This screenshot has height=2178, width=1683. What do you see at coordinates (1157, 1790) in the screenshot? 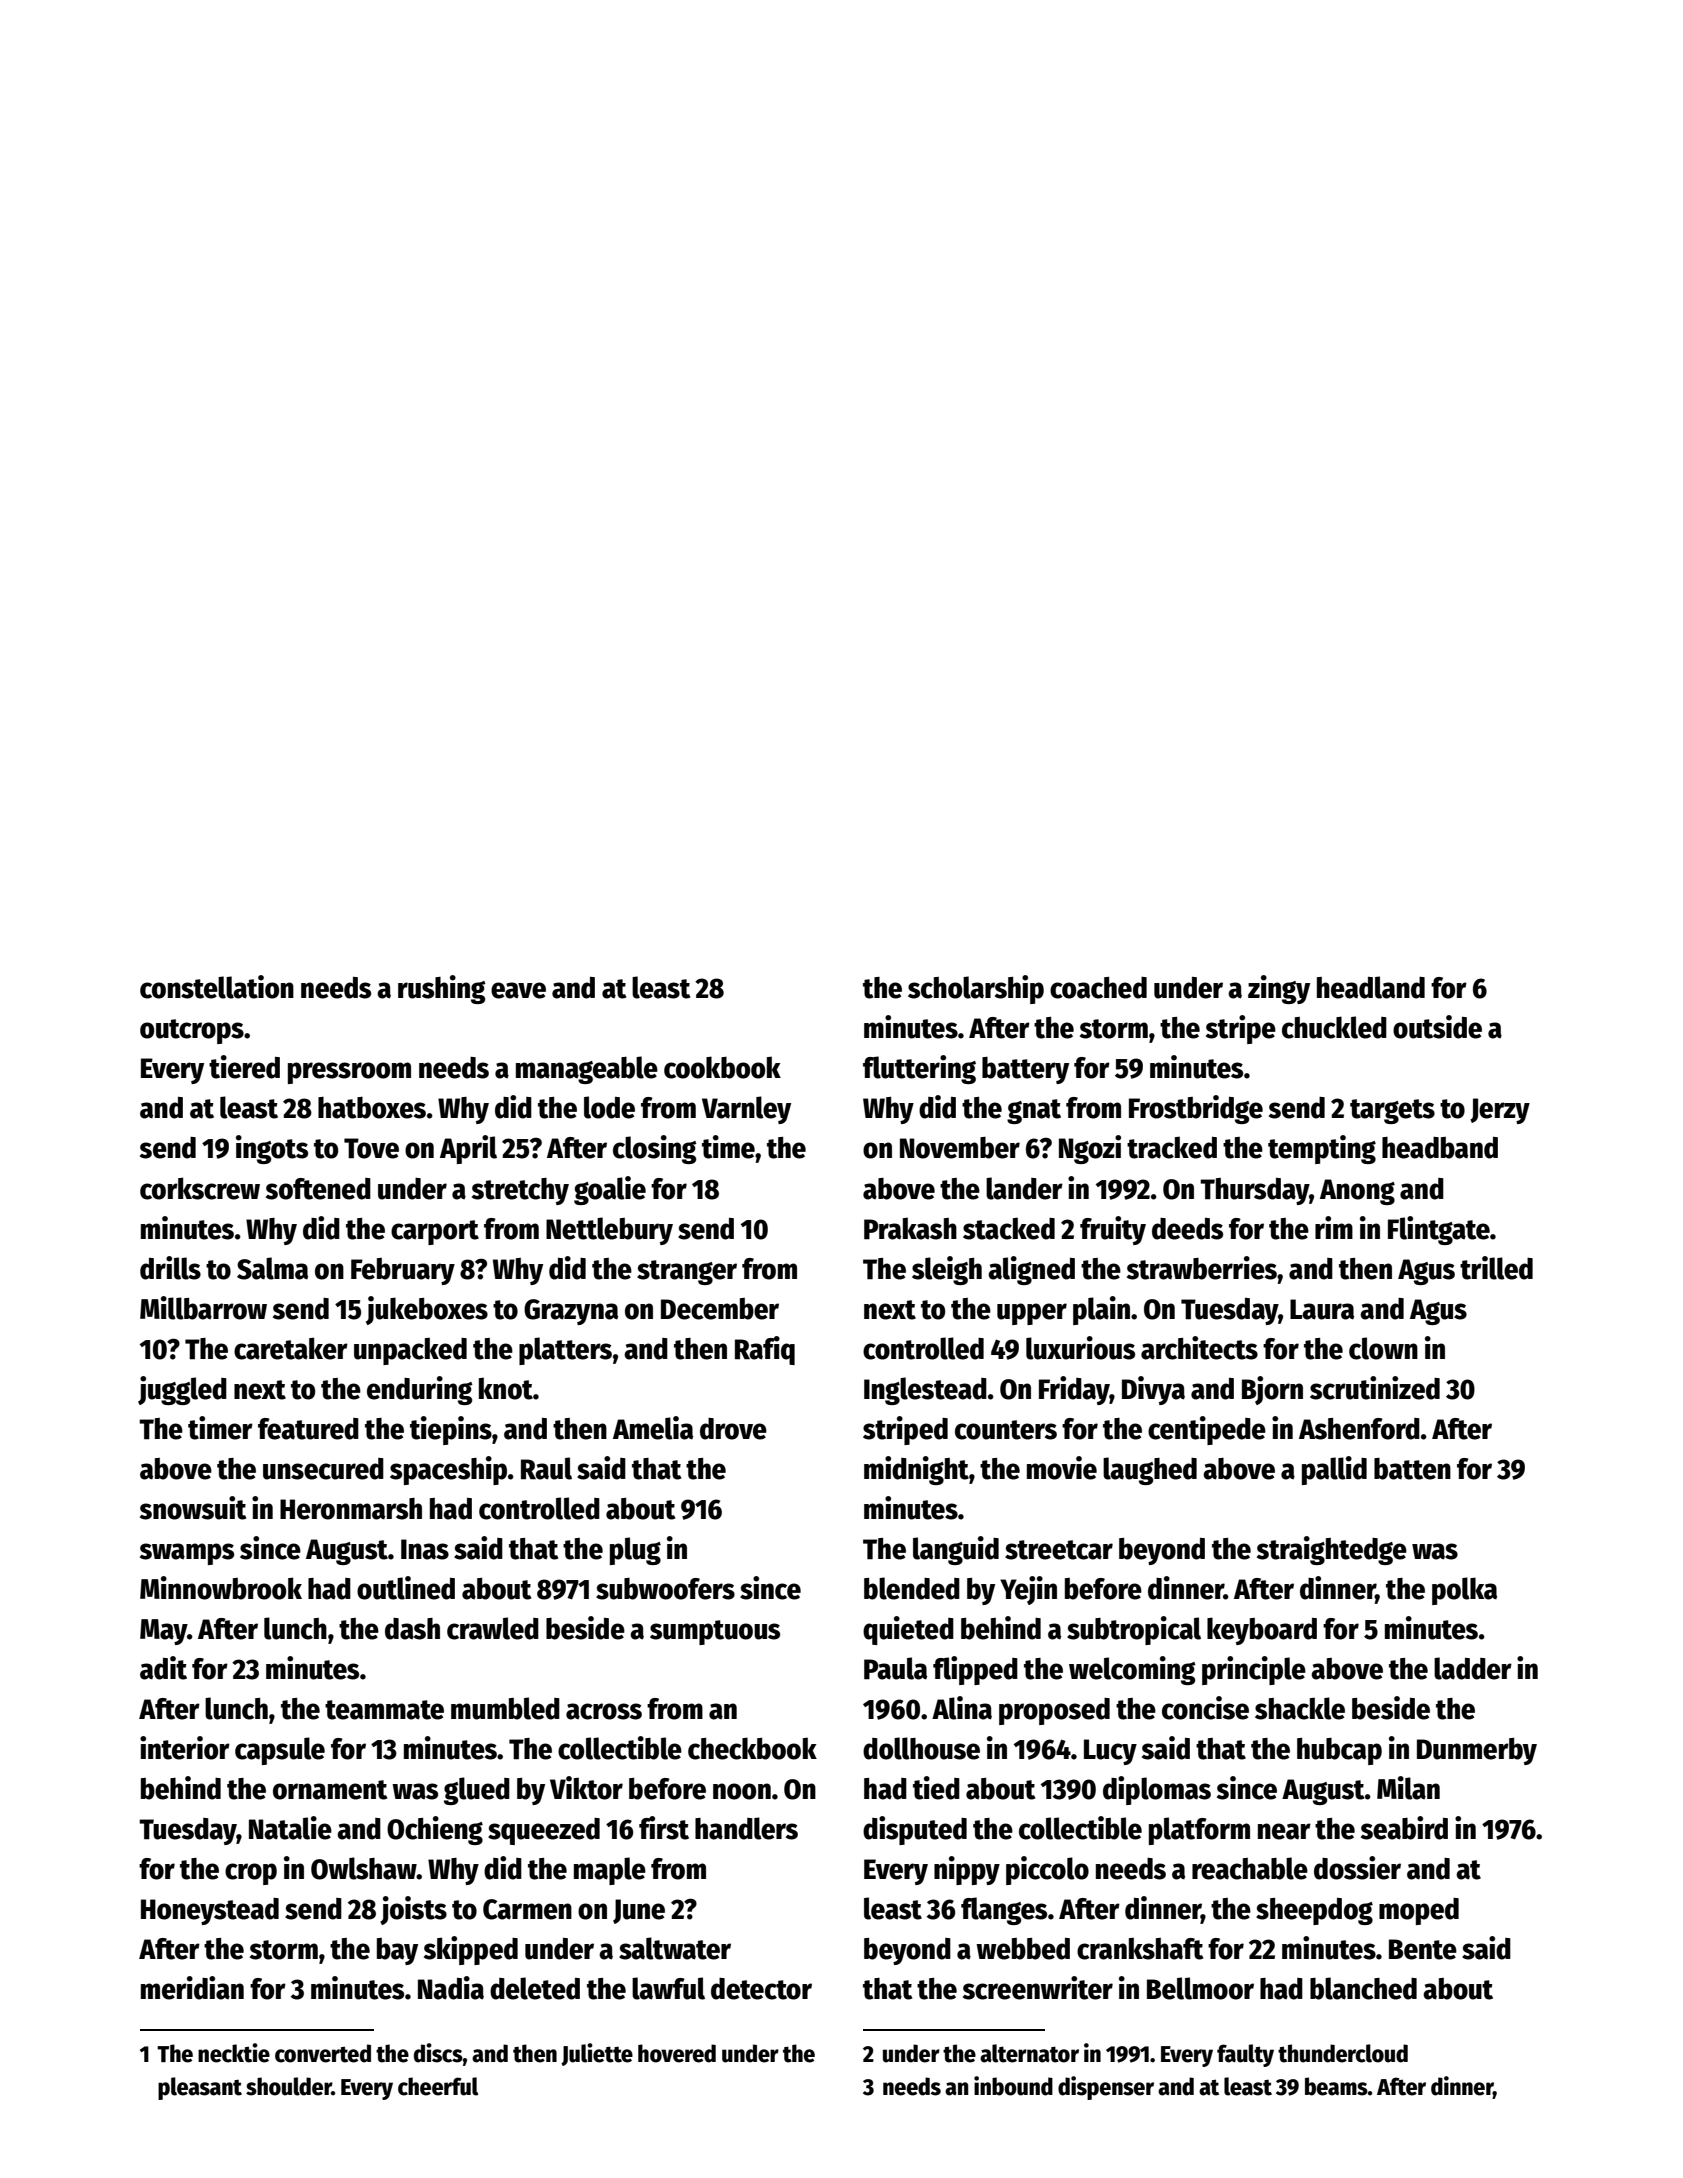
I see `diplomas` at bounding box center [1157, 1790].
